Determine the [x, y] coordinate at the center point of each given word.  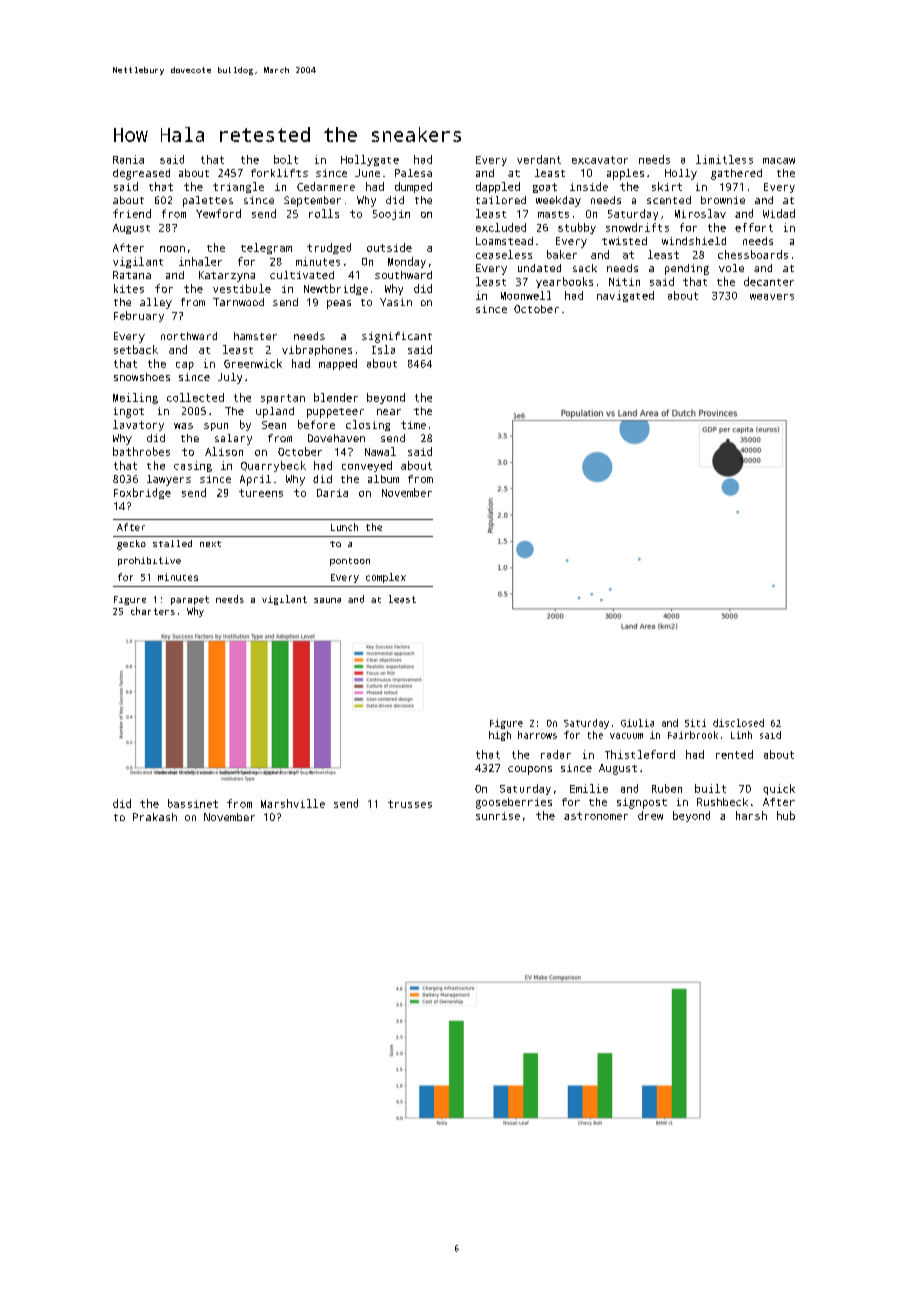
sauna [327, 600]
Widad [779, 213]
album [383, 479]
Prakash [155, 817]
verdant [539, 159]
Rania [128, 159]
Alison [224, 451]
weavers [772, 297]
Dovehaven [336, 438]
